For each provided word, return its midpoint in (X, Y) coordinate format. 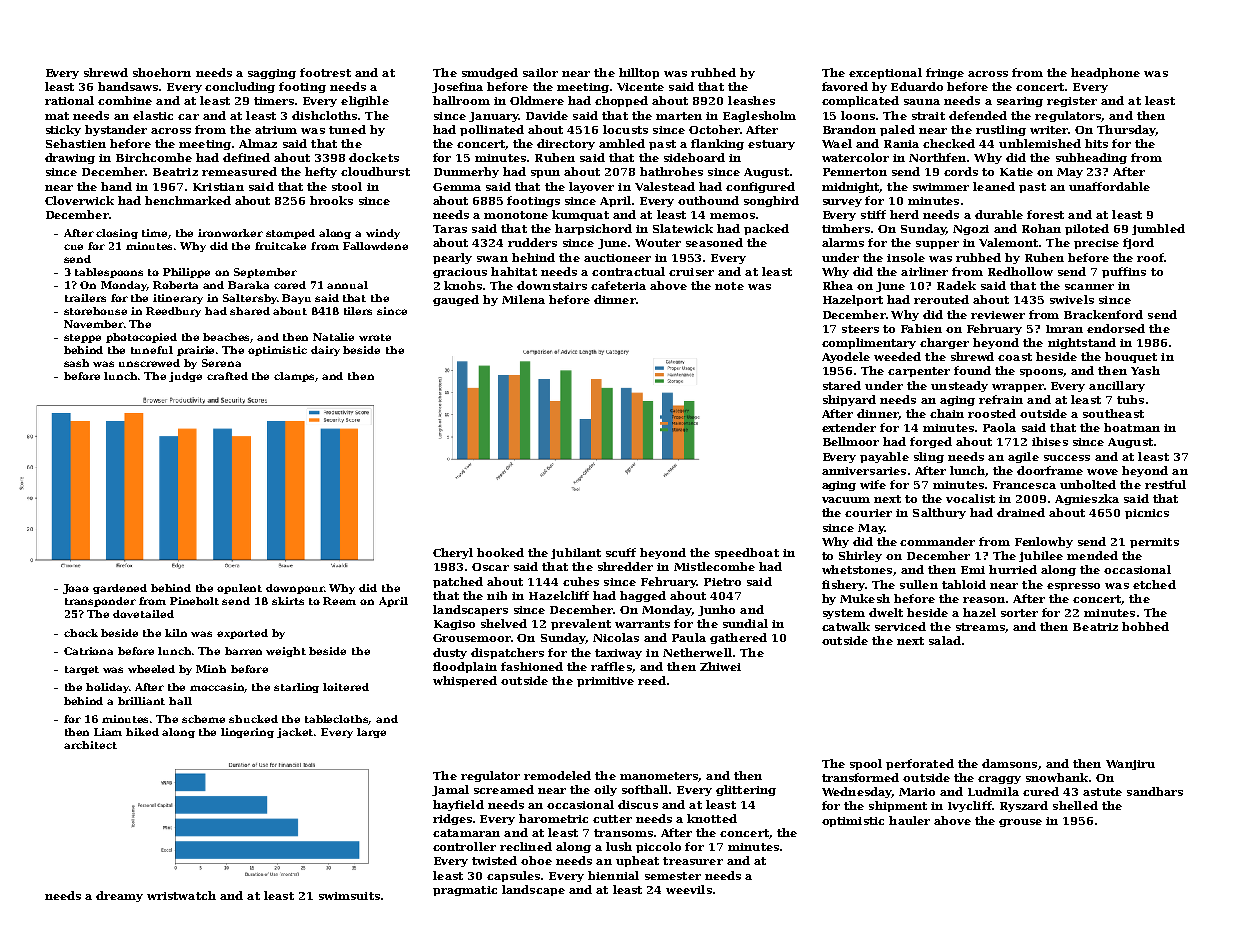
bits (1096, 143)
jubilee (1041, 556)
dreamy (119, 896)
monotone (516, 215)
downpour (295, 589)
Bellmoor (851, 441)
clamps (295, 377)
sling (929, 457)
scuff (621, 552)
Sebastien (76, 143)
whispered (465, 681)
